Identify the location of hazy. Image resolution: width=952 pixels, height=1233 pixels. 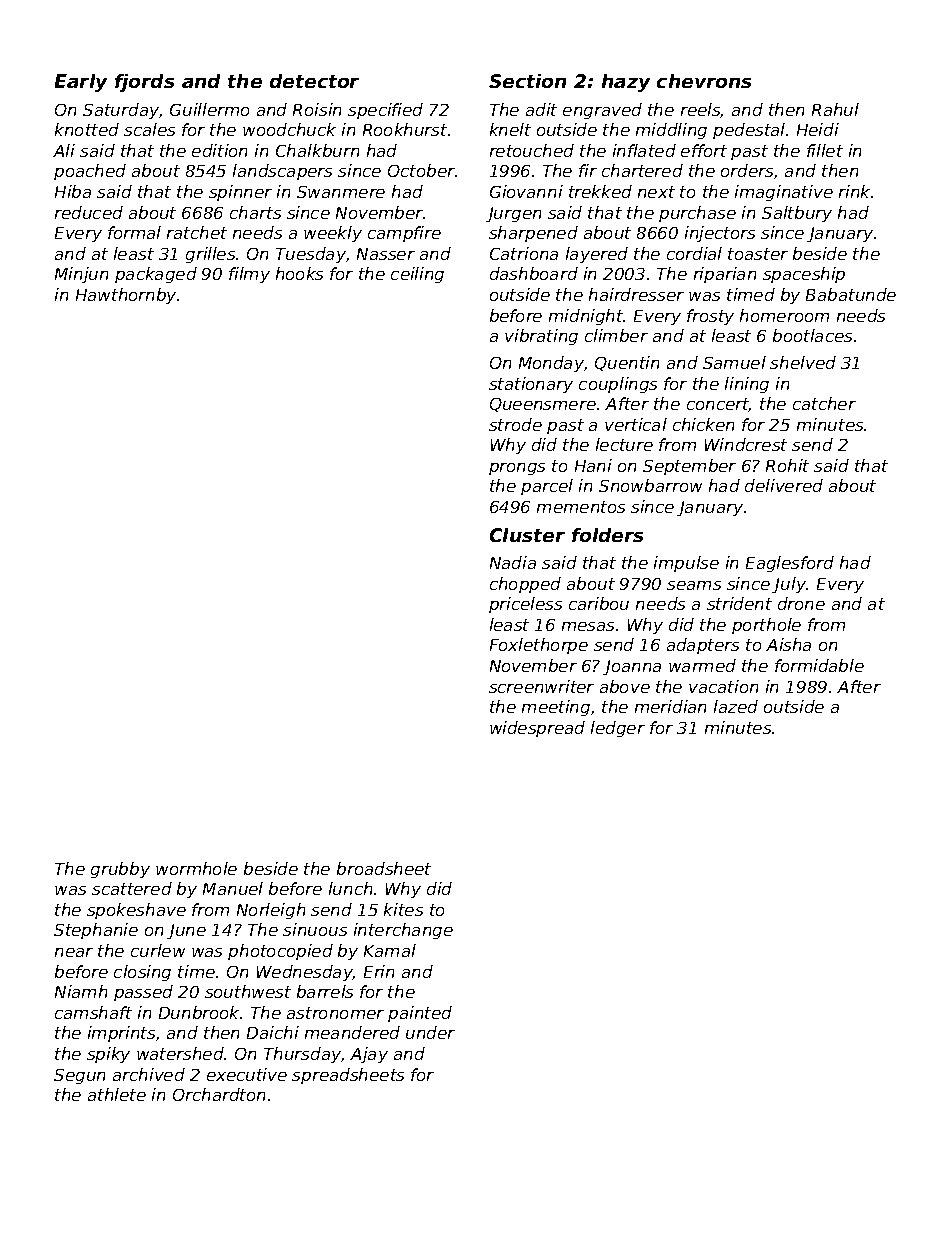
(626, 83).
